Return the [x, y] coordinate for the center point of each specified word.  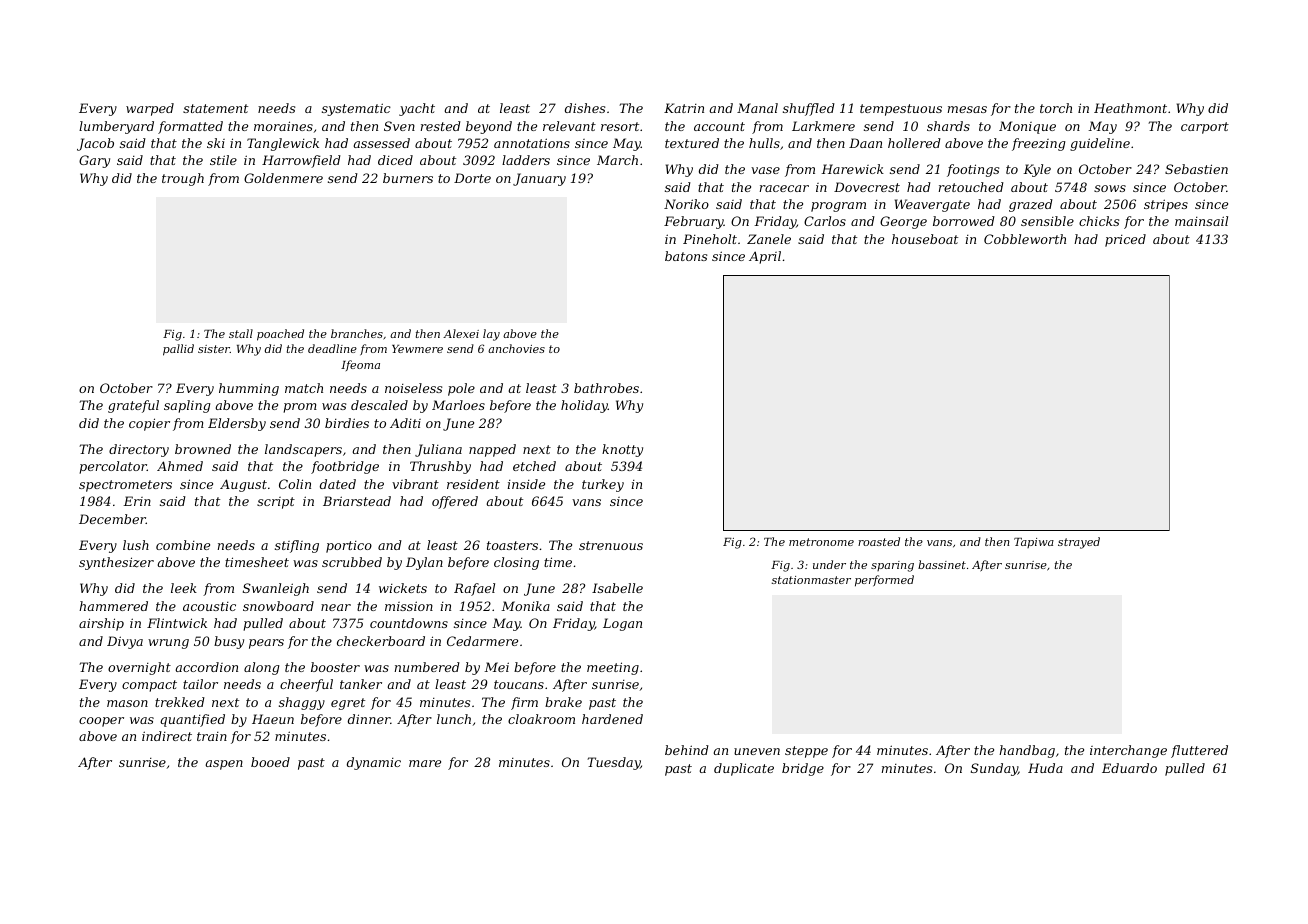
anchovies [516, 348]
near [336, 607]
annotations [532, 143]
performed [884, 581]
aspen [224, 765]
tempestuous [901, 110]
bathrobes [606, 388]
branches [357, 333]
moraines [283, 126]
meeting [613, 668]
